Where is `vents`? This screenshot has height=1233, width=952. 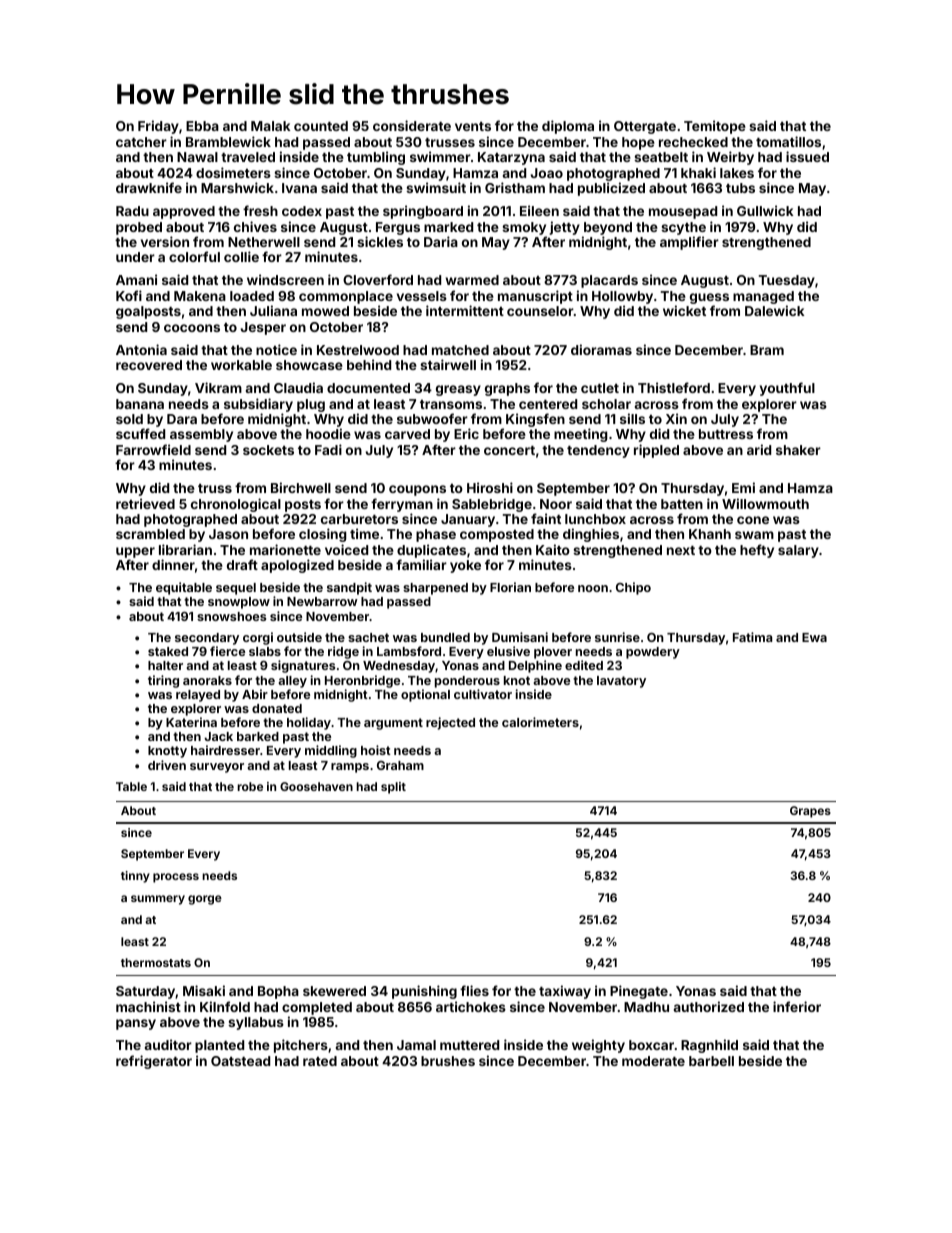 vents is located at coordinates (473, 126).
